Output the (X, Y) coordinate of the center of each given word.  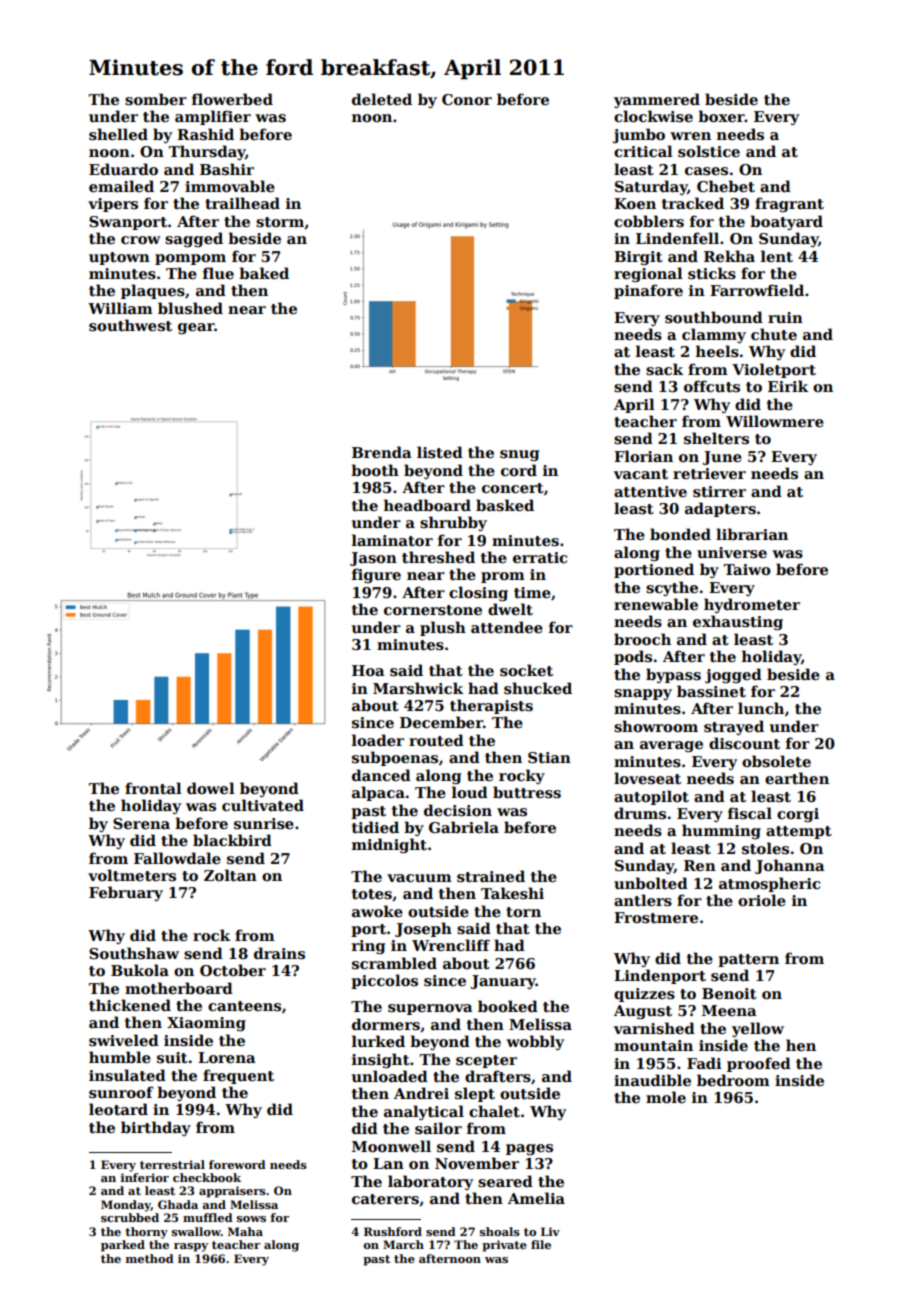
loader (378, 740)
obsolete (776, 761)
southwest (130, 325)
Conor (467, 99)
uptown (119, 258)
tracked (693, 203)
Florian (643, 456)
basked (505, 505)
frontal (153, 788)
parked (123, 1246)
